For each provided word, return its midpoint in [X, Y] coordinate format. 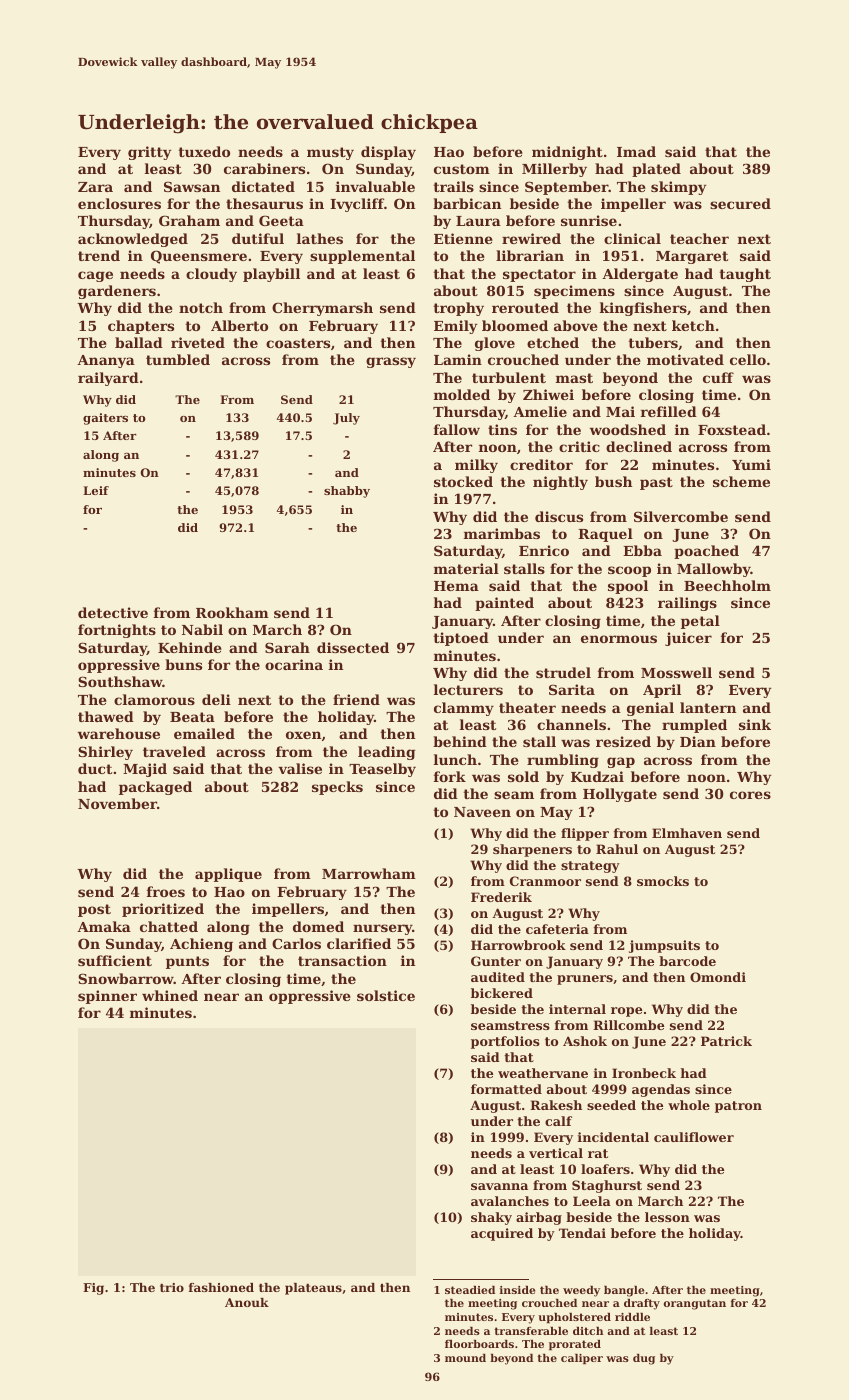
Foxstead [732, 429]
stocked [463, 481]
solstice [386, 995]
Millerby [554, 170]
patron [738, 1107]
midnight [567, 153]
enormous [619, 639]
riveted [198, 342]
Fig [93, 1289]
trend [99, 255]
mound [465, 1358]
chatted [169, 926]
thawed [106, 716]
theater [527, 707]
